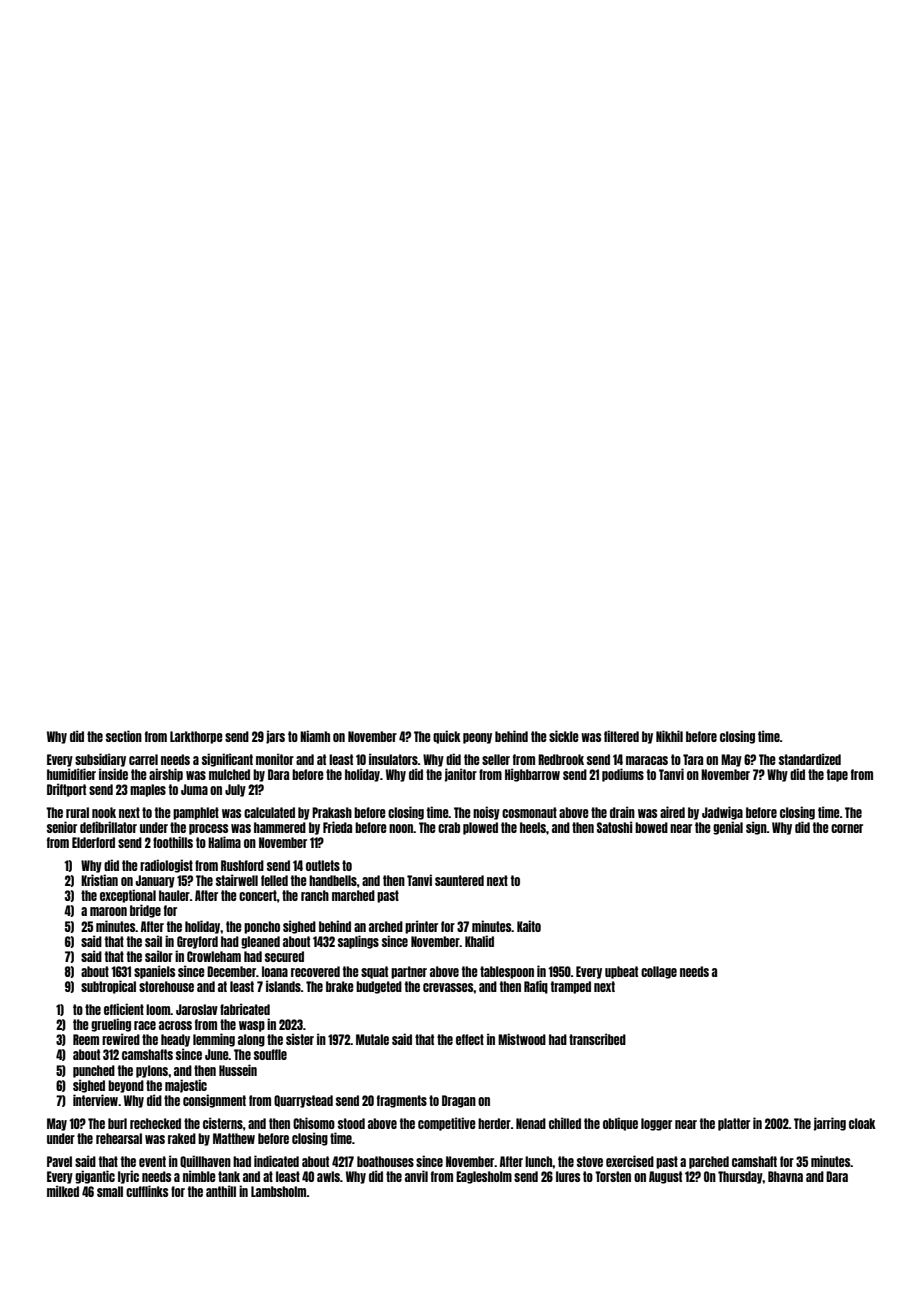 This page has width=924, height=1308. I want to click on pylons, so click(152, 1071).
